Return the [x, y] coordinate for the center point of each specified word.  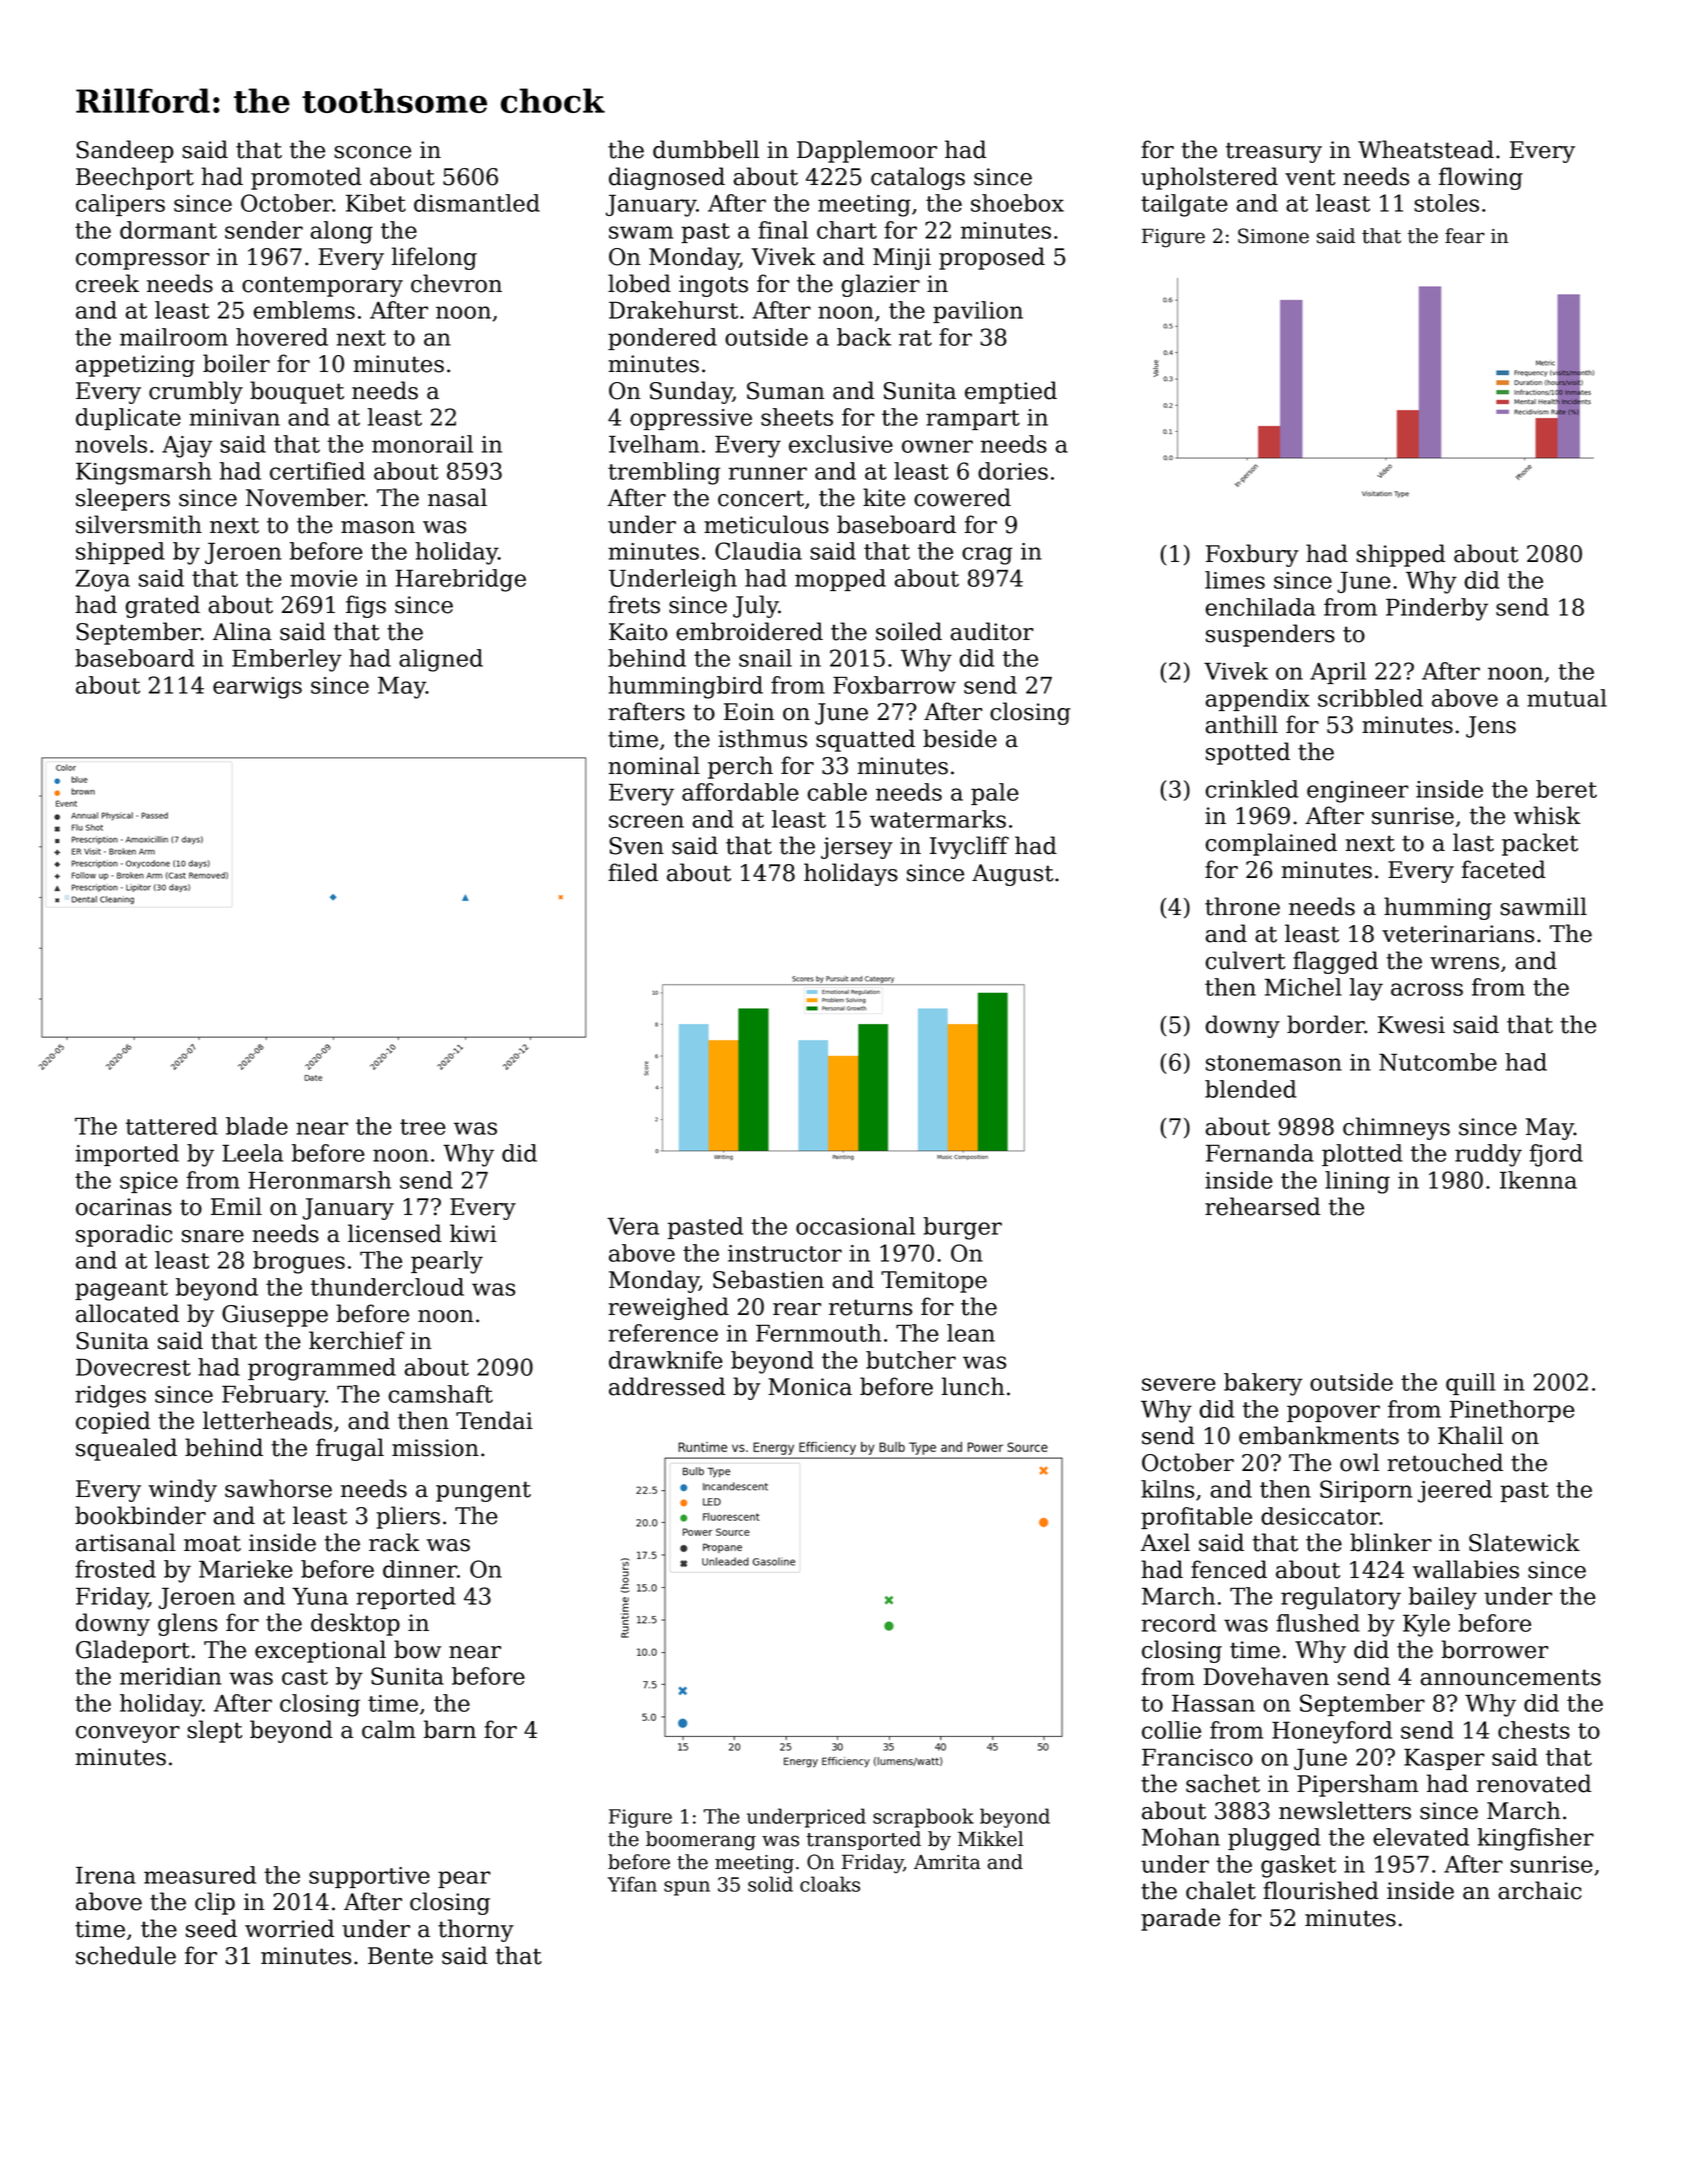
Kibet [376, 203]
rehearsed [1262, 1206]
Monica [810, 1387]
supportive [369, 1877]
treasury [1274, 152]
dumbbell [706, 149]
